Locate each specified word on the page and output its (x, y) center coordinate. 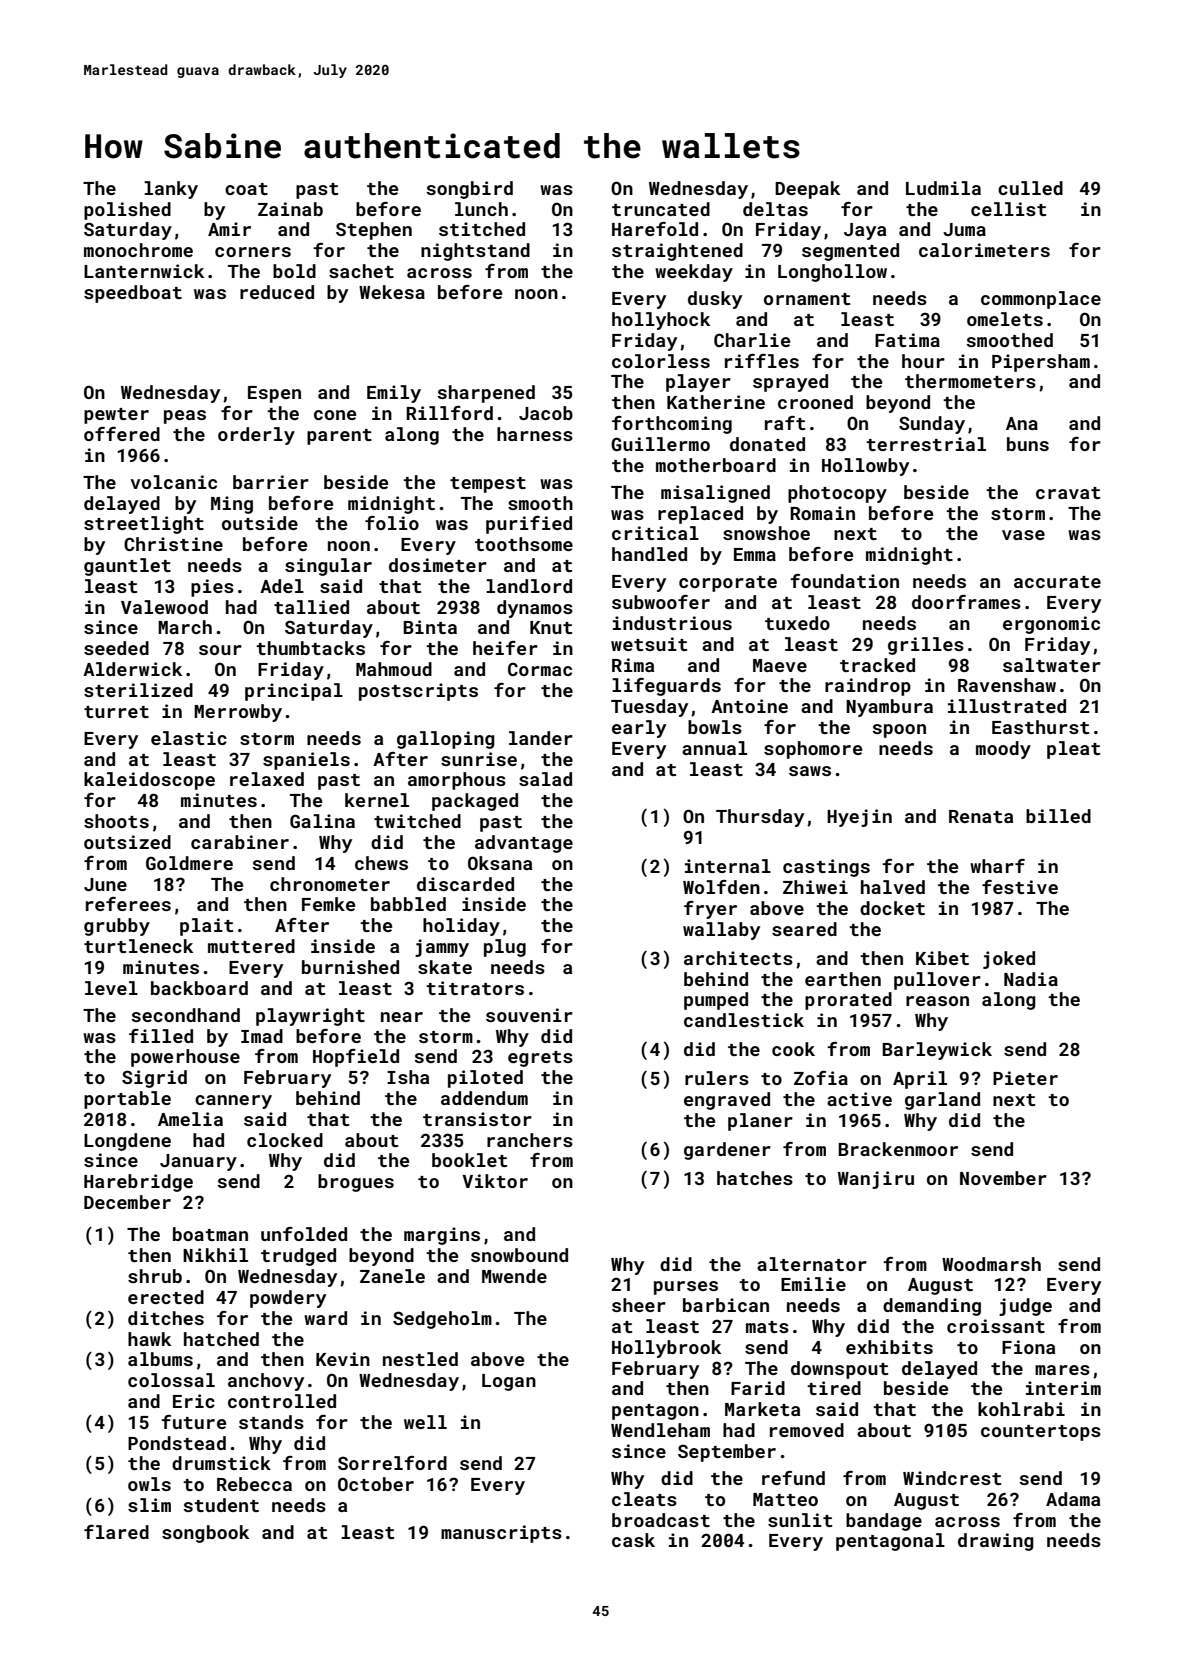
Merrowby (238, 713)
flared (116, 1532)
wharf (997, 866)
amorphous (457, 781)
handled (649, 554)
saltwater (1052, 665)
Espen (274, 394)
